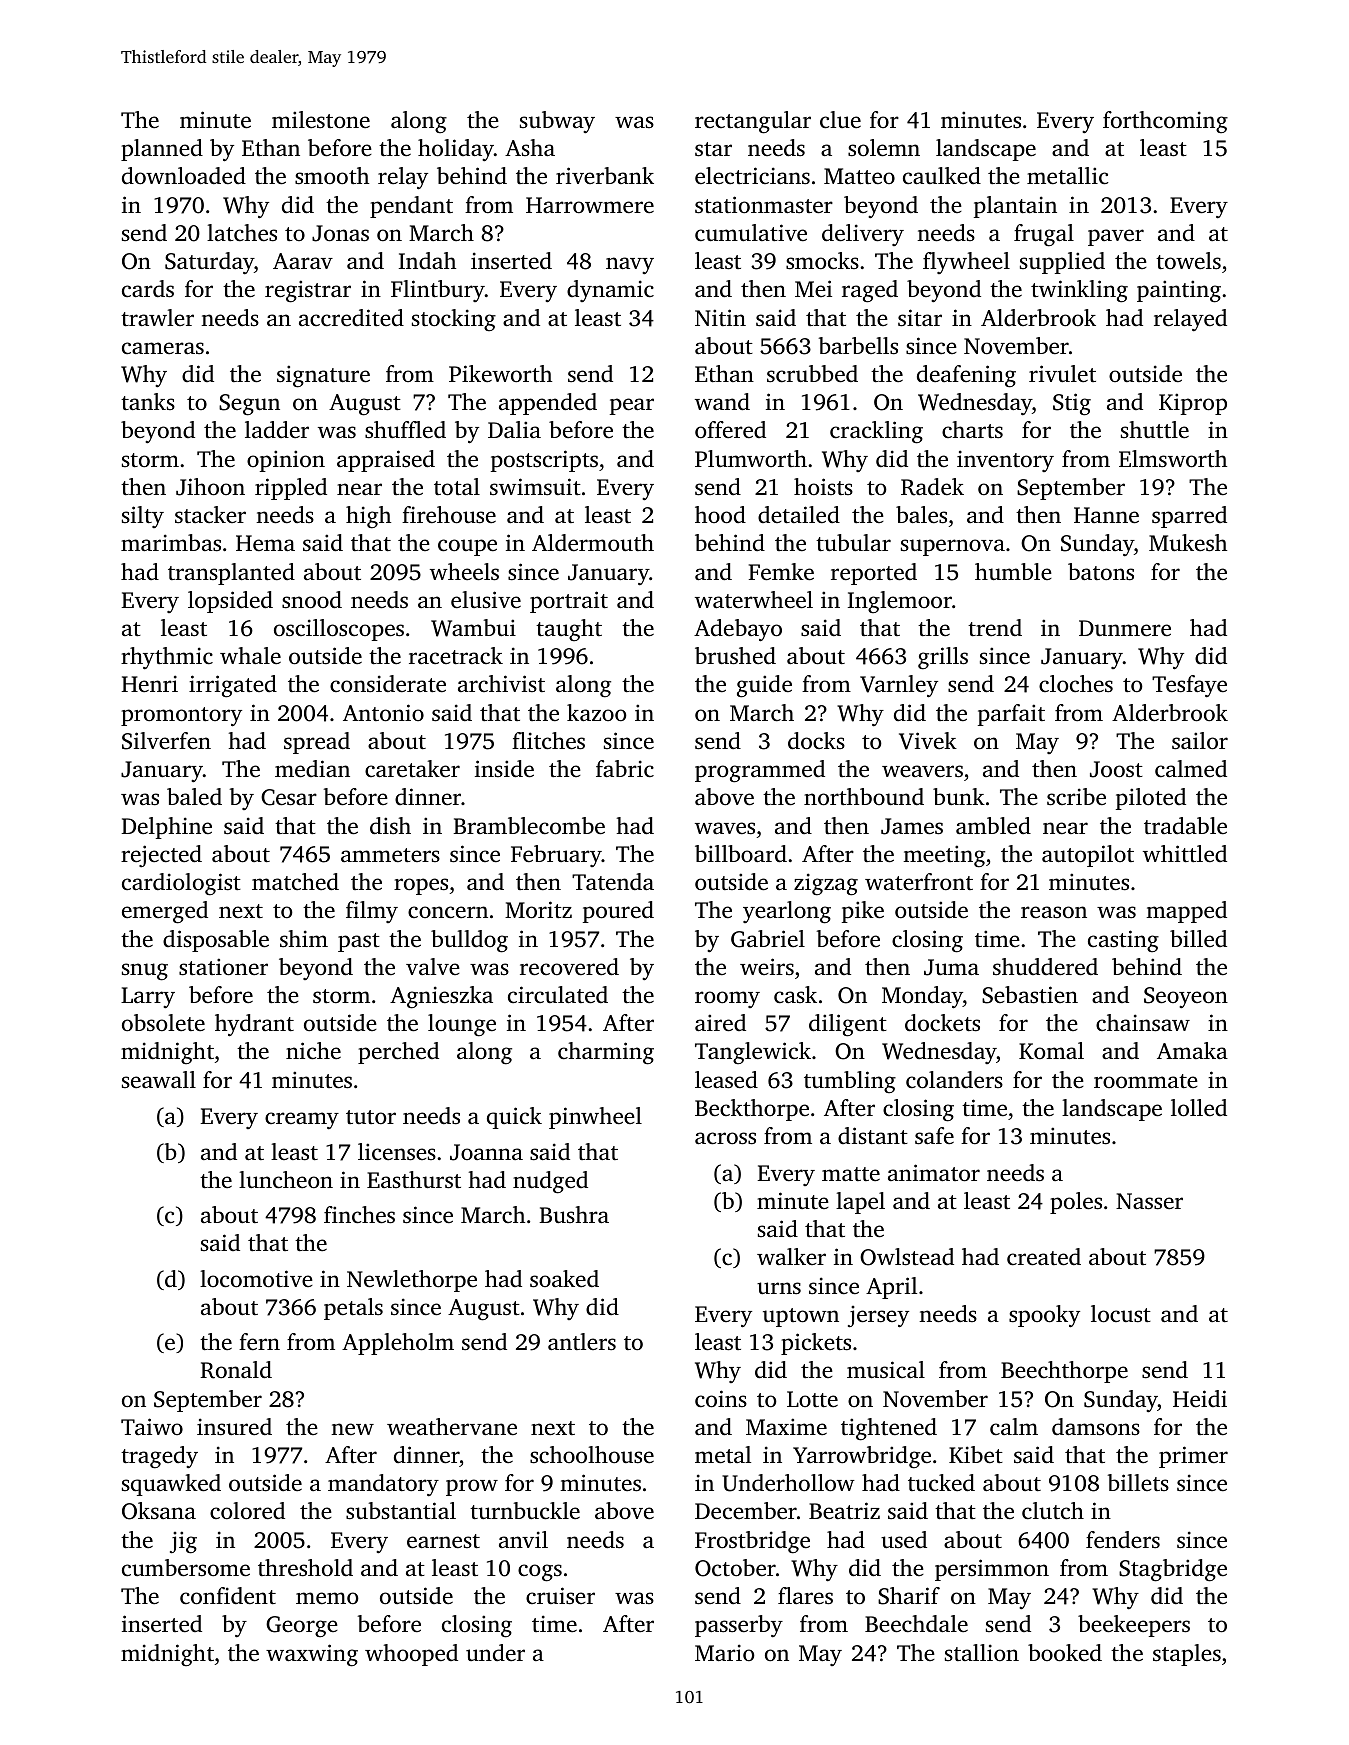 The height and width of the screenshot is (1745, 1349). Describe the element at coordinates (1005, 461) in the screenshot. I see `inventory` at that location.
